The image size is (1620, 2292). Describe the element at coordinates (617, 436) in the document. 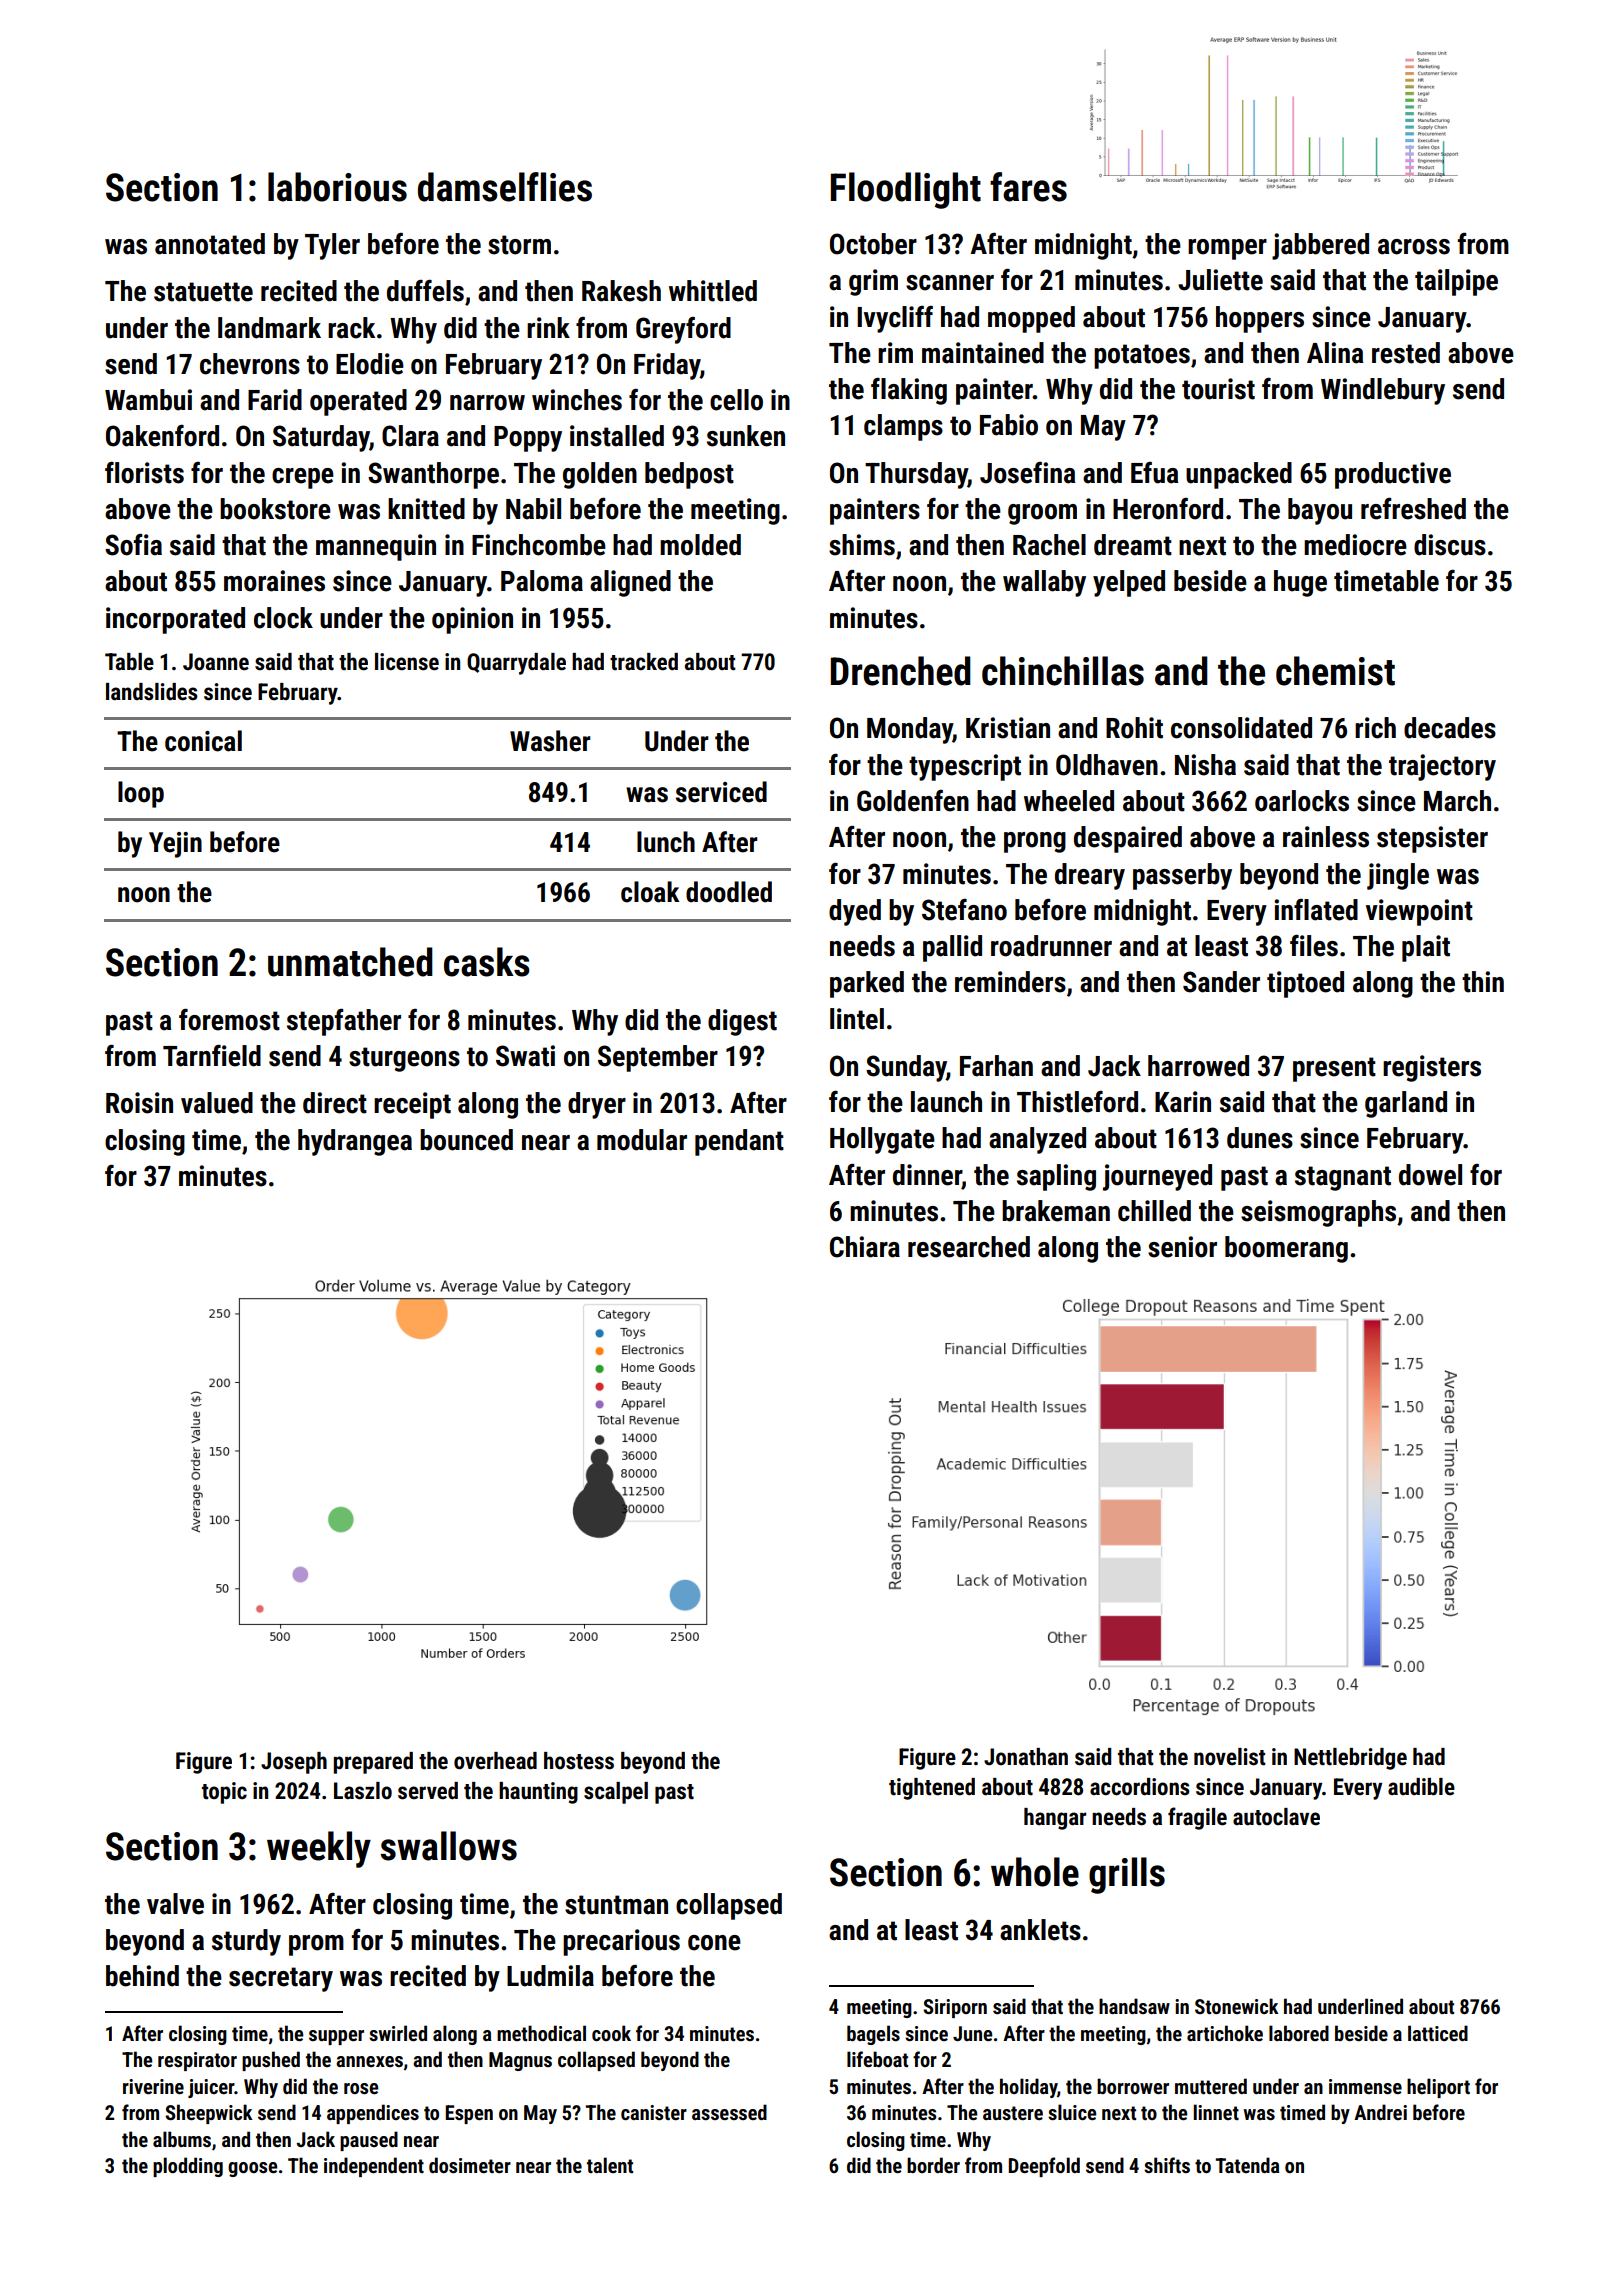

I see `installed` at that location.
